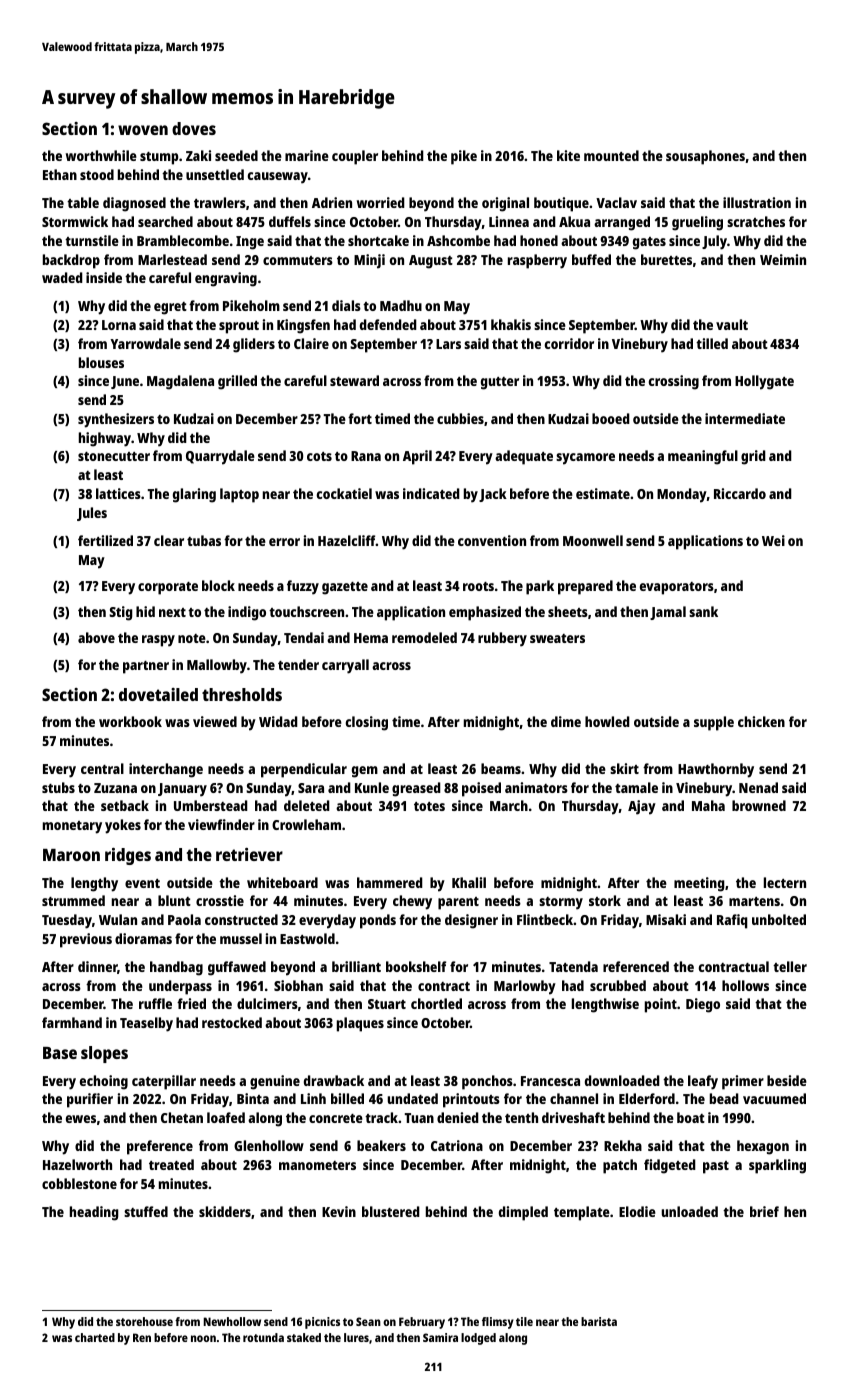 The width and height of the screenshot is (849, 1400). What do you see at coordinates (705, 157) in the screenshot?
I see `sousaphones` at bounding box center [705, 157].
